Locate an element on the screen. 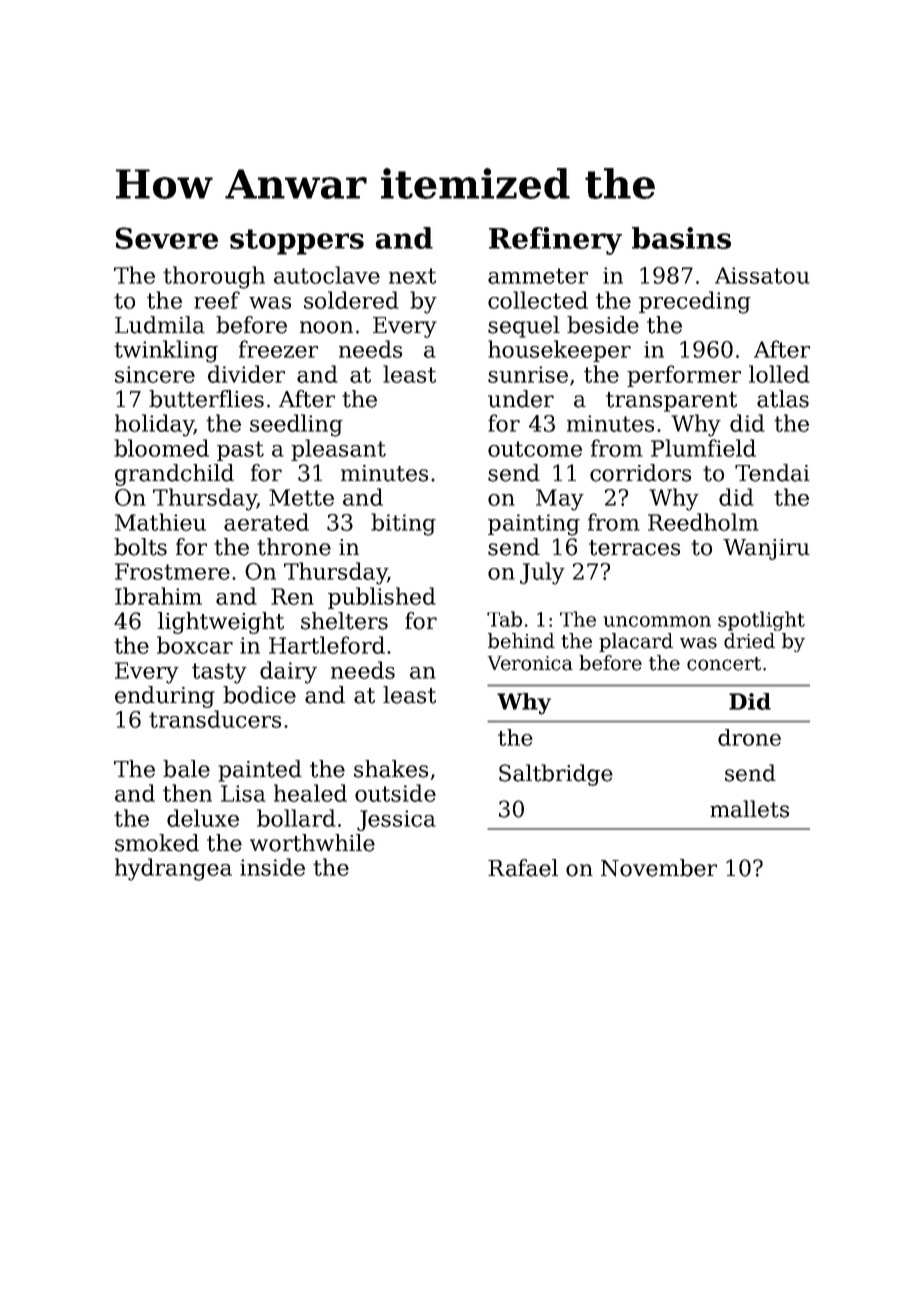 The width and height of the screenshot is (924, 1311). behind is located at coordinates (521, 641).
